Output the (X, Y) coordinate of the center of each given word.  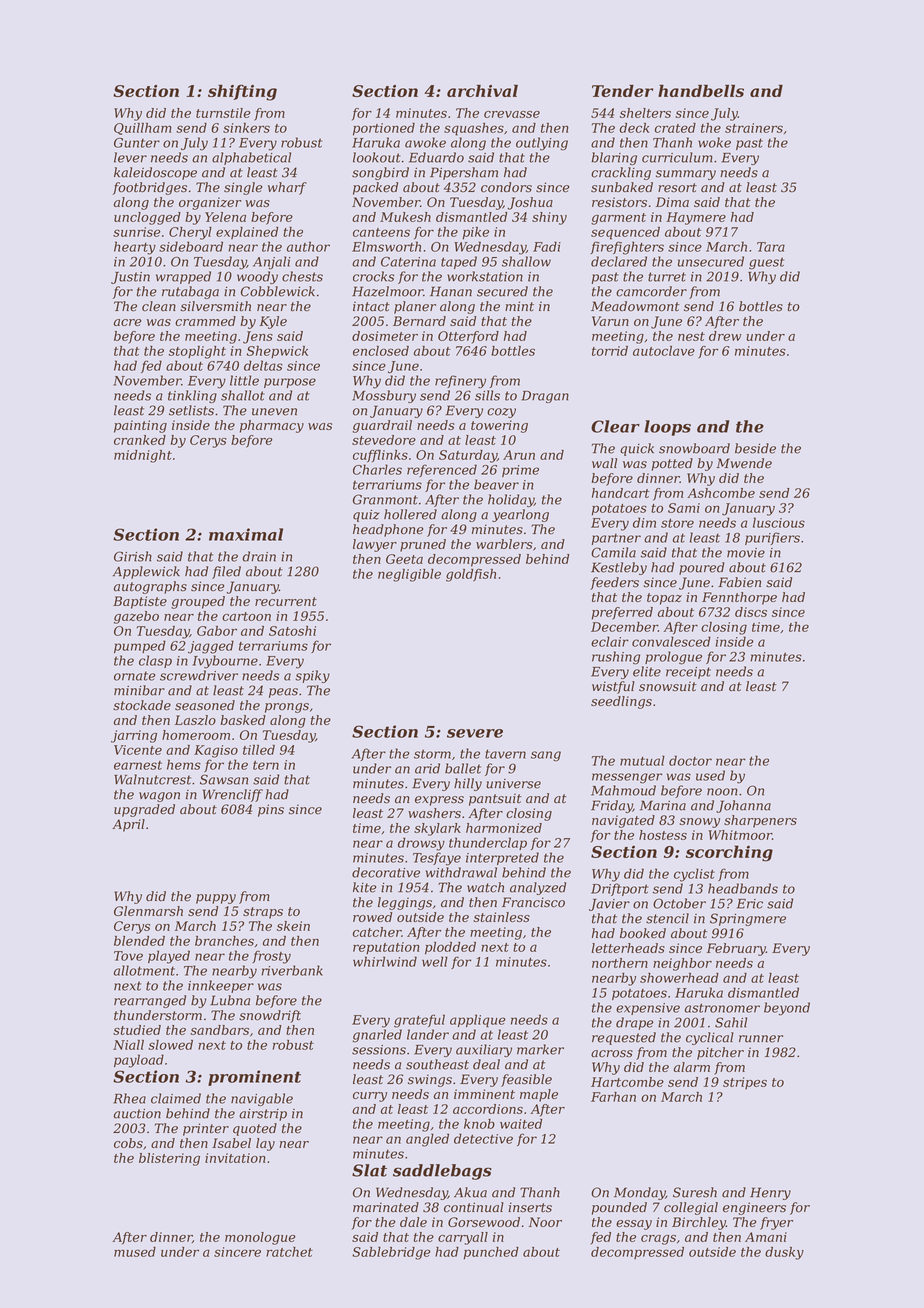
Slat (369, 1170)
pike (476, 233)
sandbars (219, 1030)
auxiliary (484, 1050)
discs (751, 612)
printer (206, 1129)
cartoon (246, 616)
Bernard (419, 321)
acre (128, 322)
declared (619, 261)
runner (761, 1039)
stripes (745, 1083)
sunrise (137, 232)
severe (475, 733)
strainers (754, 128)
